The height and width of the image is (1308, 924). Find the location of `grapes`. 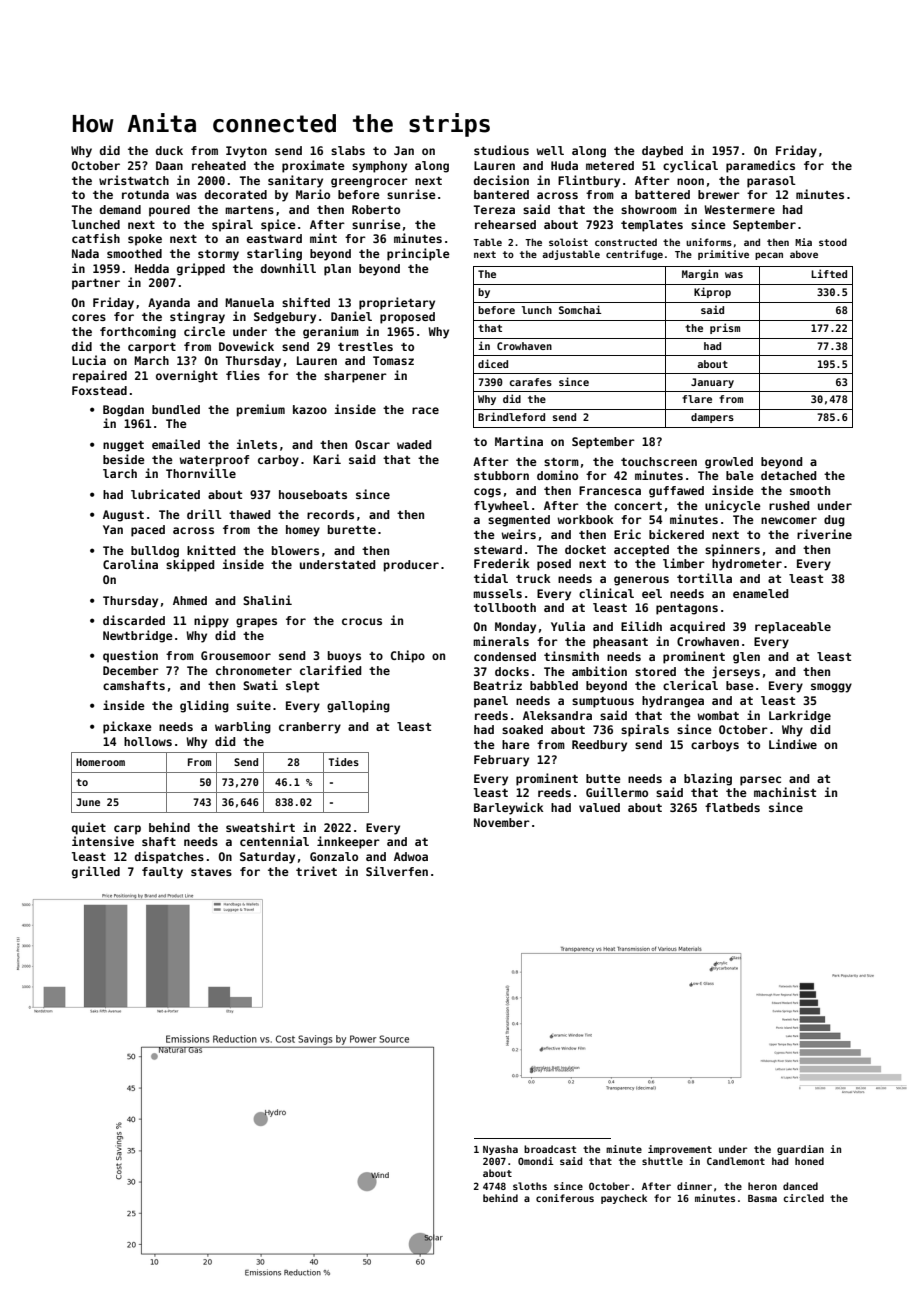

grapes is located at coordinates (256, 623).
